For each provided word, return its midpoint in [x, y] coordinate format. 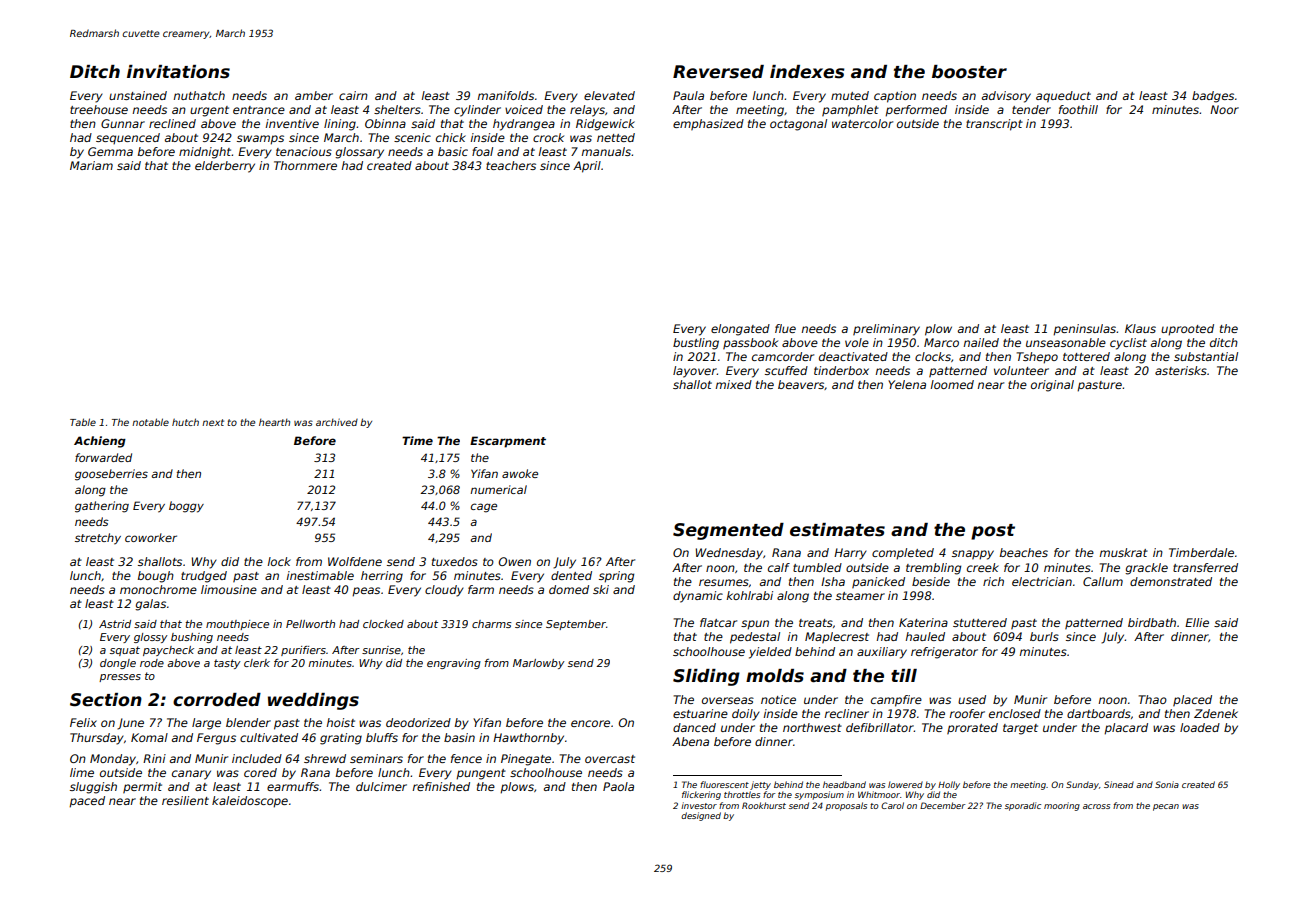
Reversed [718, 72]
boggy [186, 507]
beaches [1024, 552]
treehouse [99, 109]
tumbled [817, 567]
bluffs [382, 737]
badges [1213, 97]
